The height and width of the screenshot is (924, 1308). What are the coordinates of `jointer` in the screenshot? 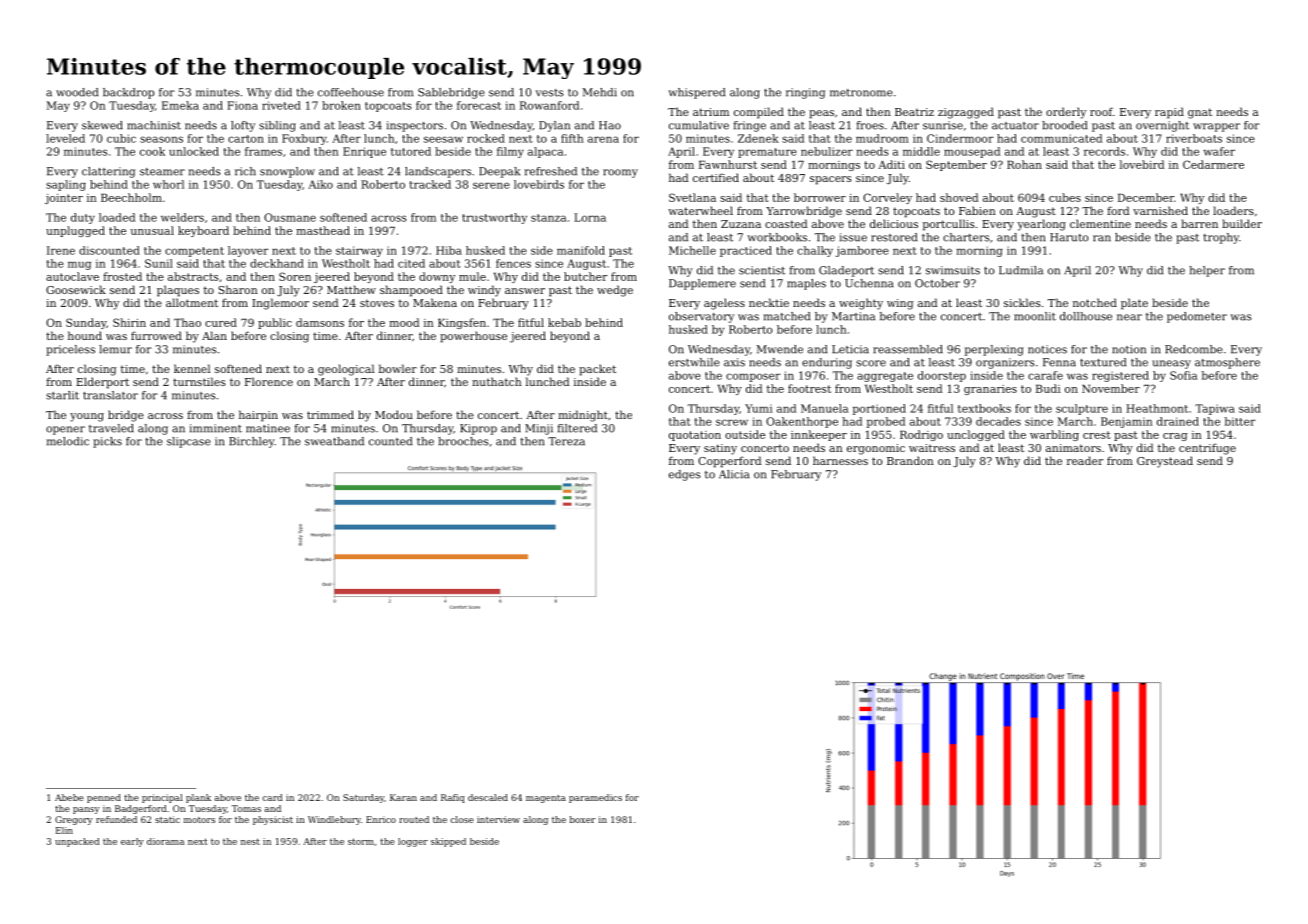 It's located at (64, 199).
